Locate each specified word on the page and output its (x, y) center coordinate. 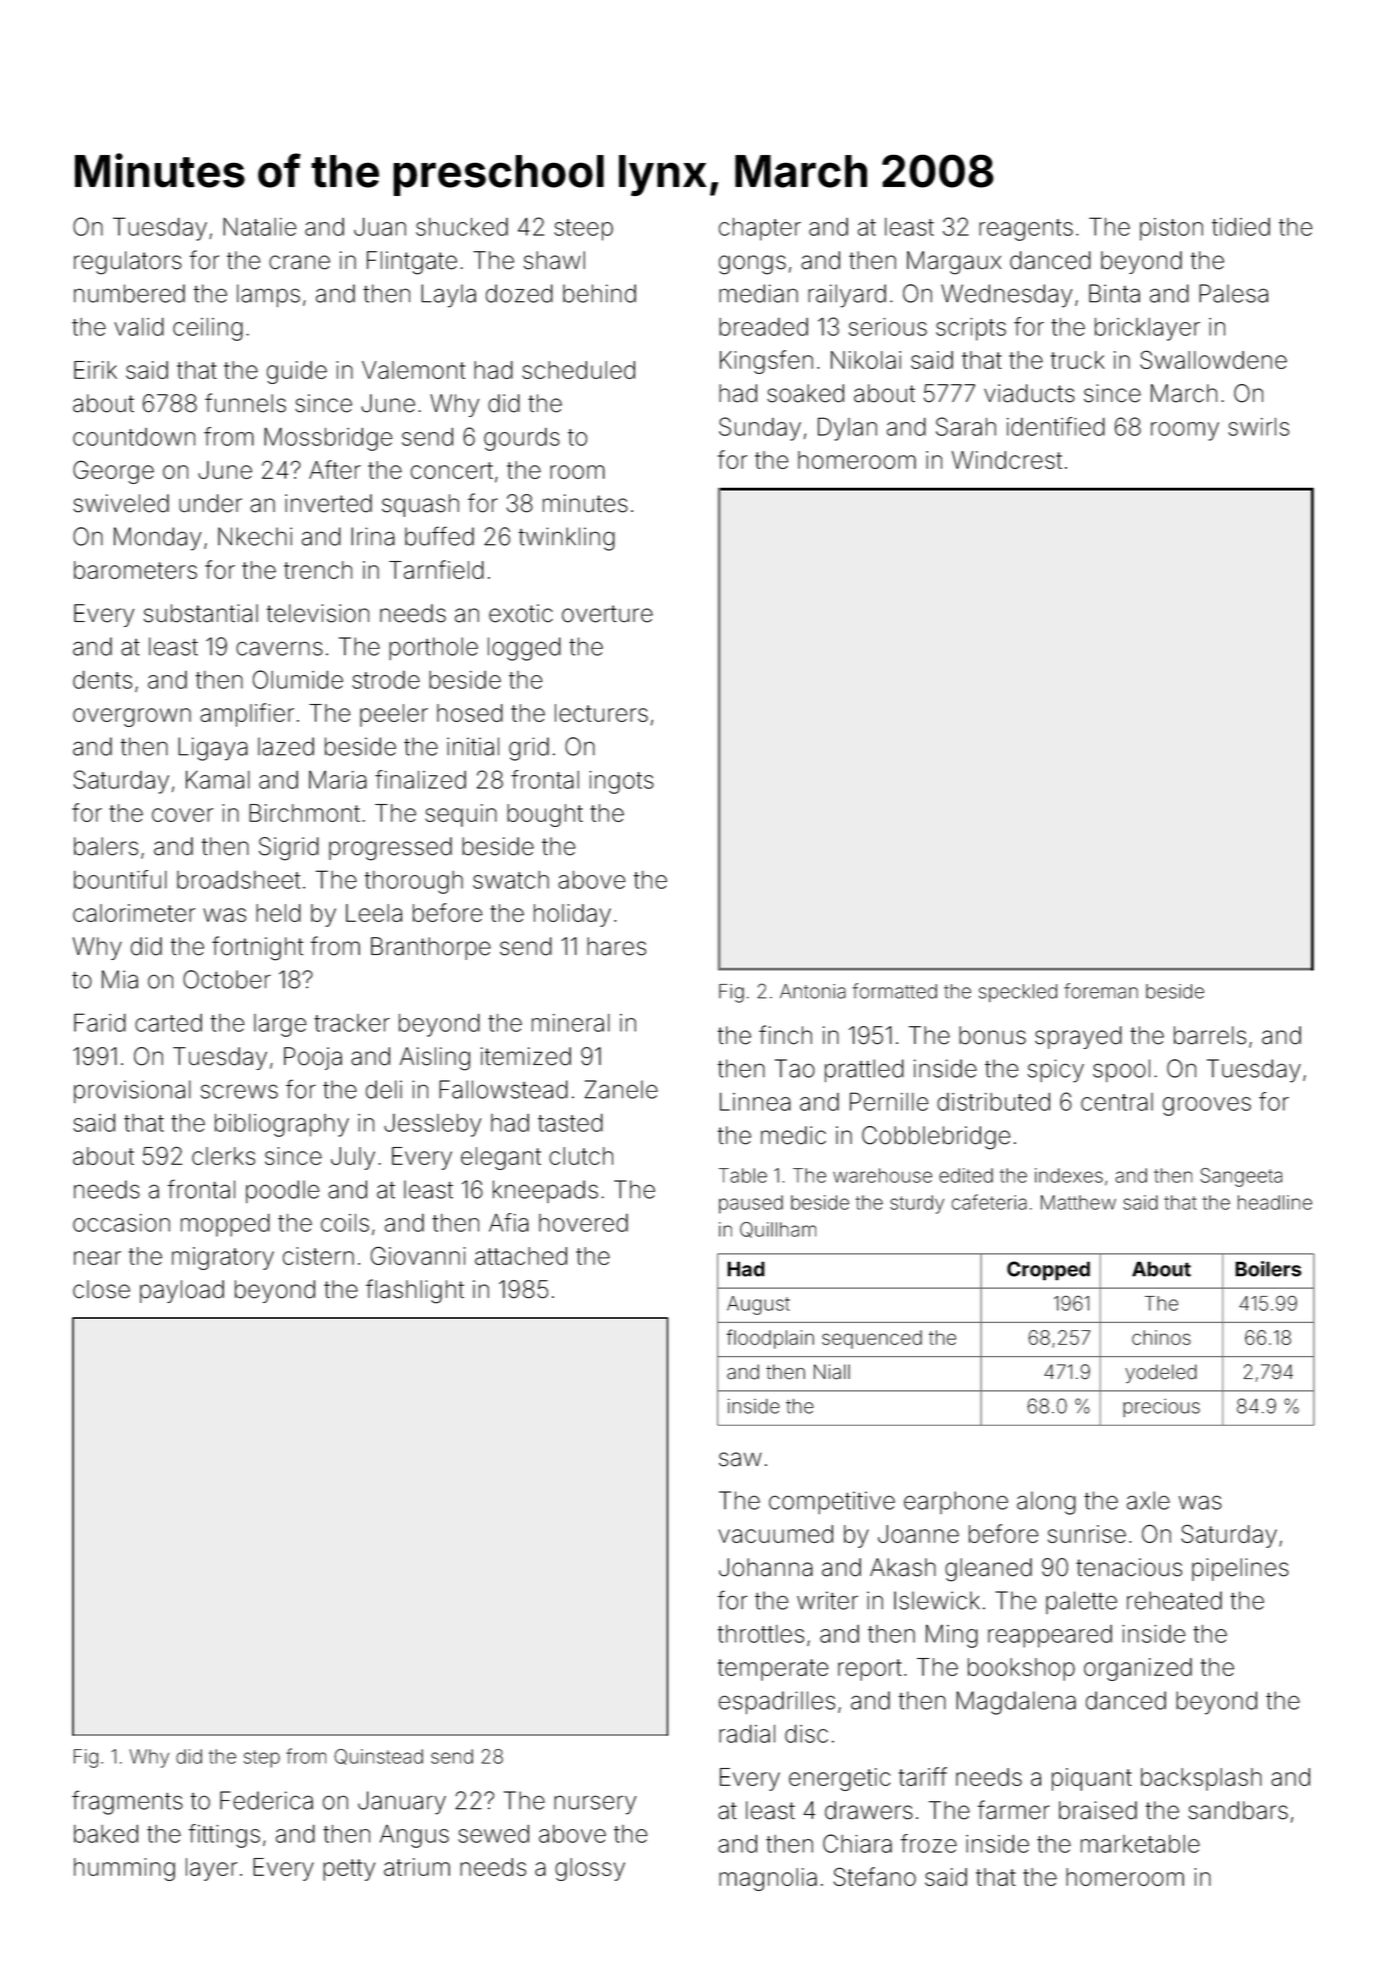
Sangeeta (1241, 1177)
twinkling (567, 539)
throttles (761, 1634)
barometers (135, 570)
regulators (128, 263)
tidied (1241, 226)
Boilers (1268, 1269)
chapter (760, 229)
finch (785, 1035)
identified (1056, 426)
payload (182, 1291)
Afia (509, 1222)
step (262, 1759)
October (227, 979)
